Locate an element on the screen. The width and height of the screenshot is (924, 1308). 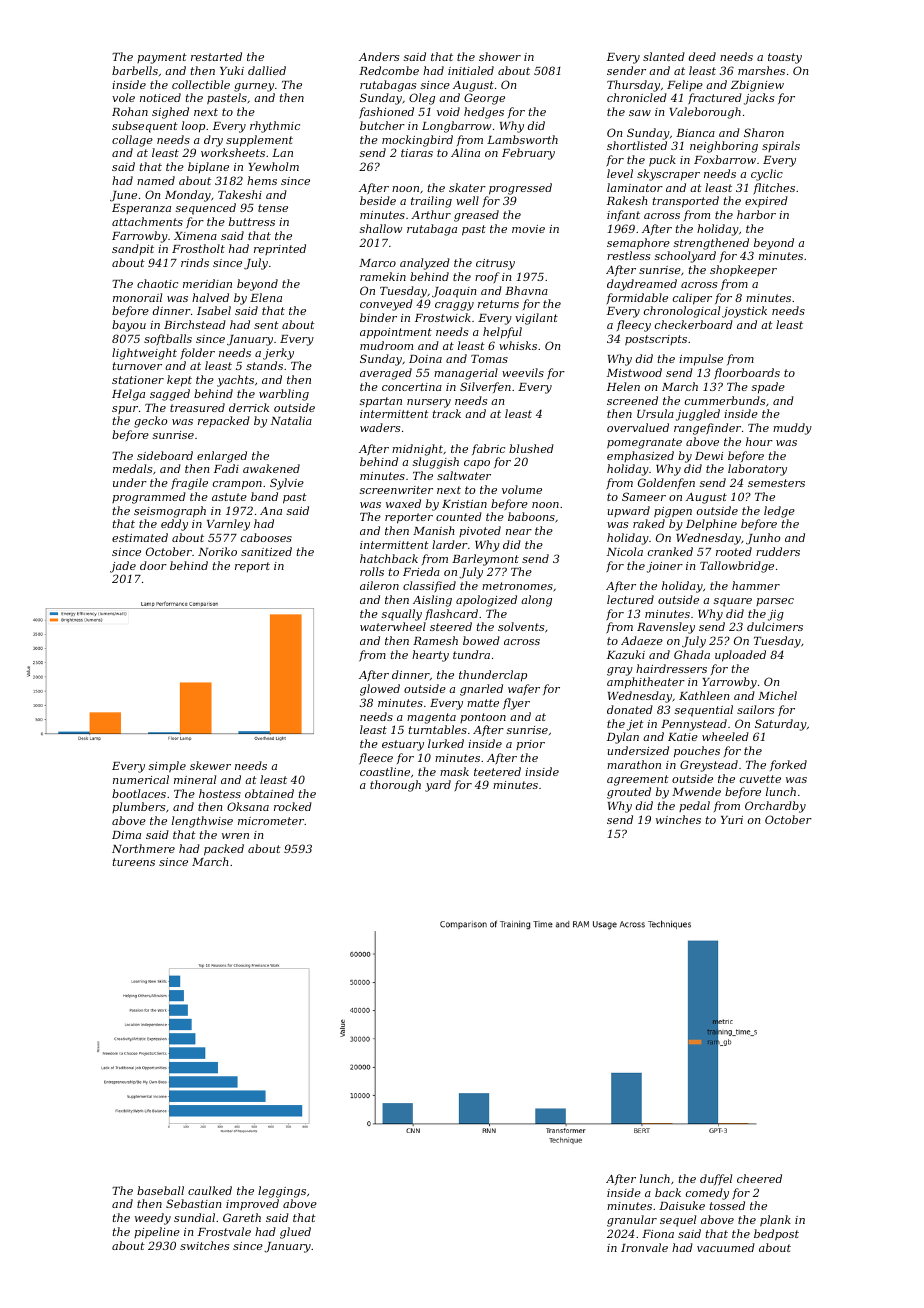
vacuumed is located at coordinates (726, 1247).
